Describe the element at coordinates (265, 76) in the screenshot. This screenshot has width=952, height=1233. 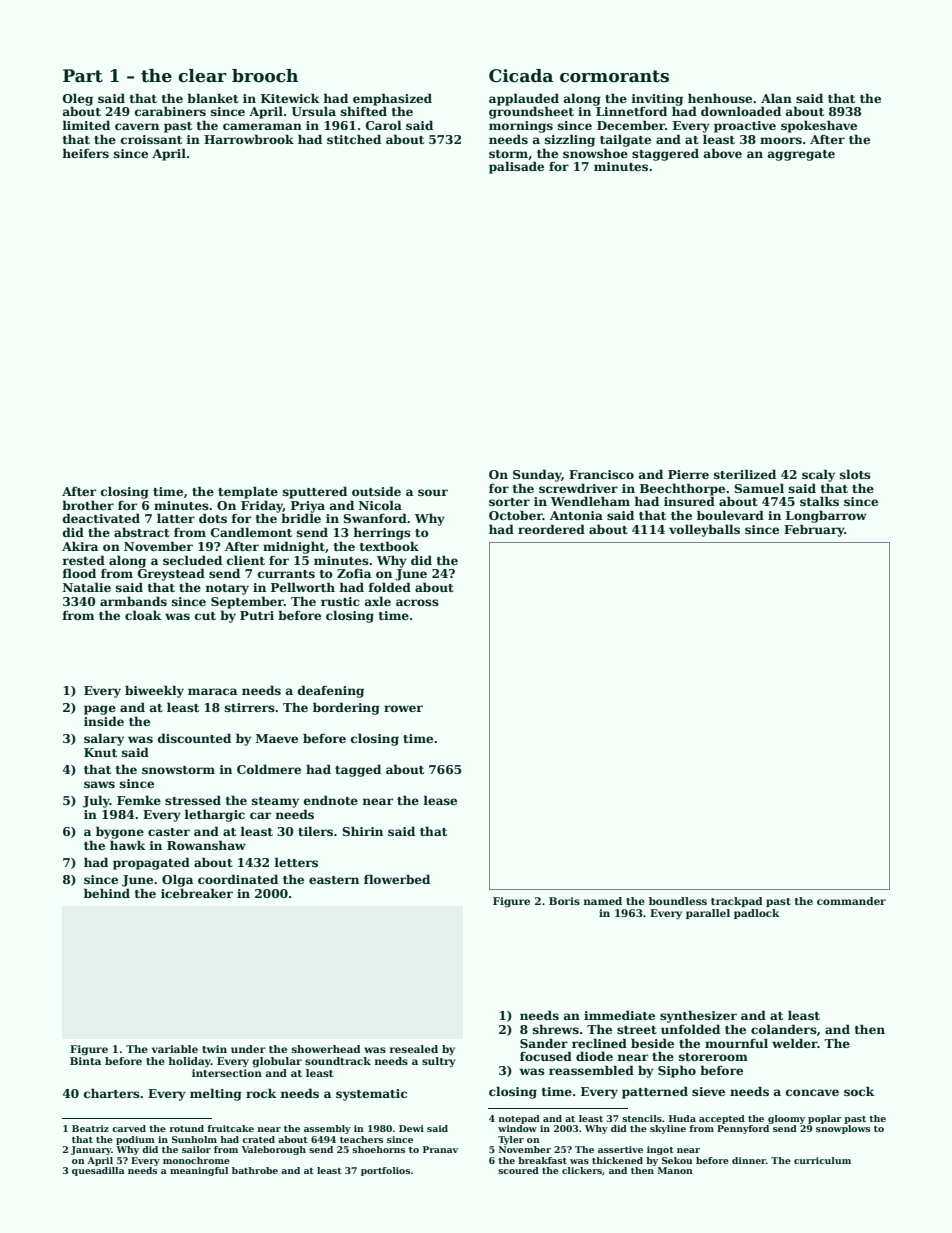
I see `brooch` at that location.
